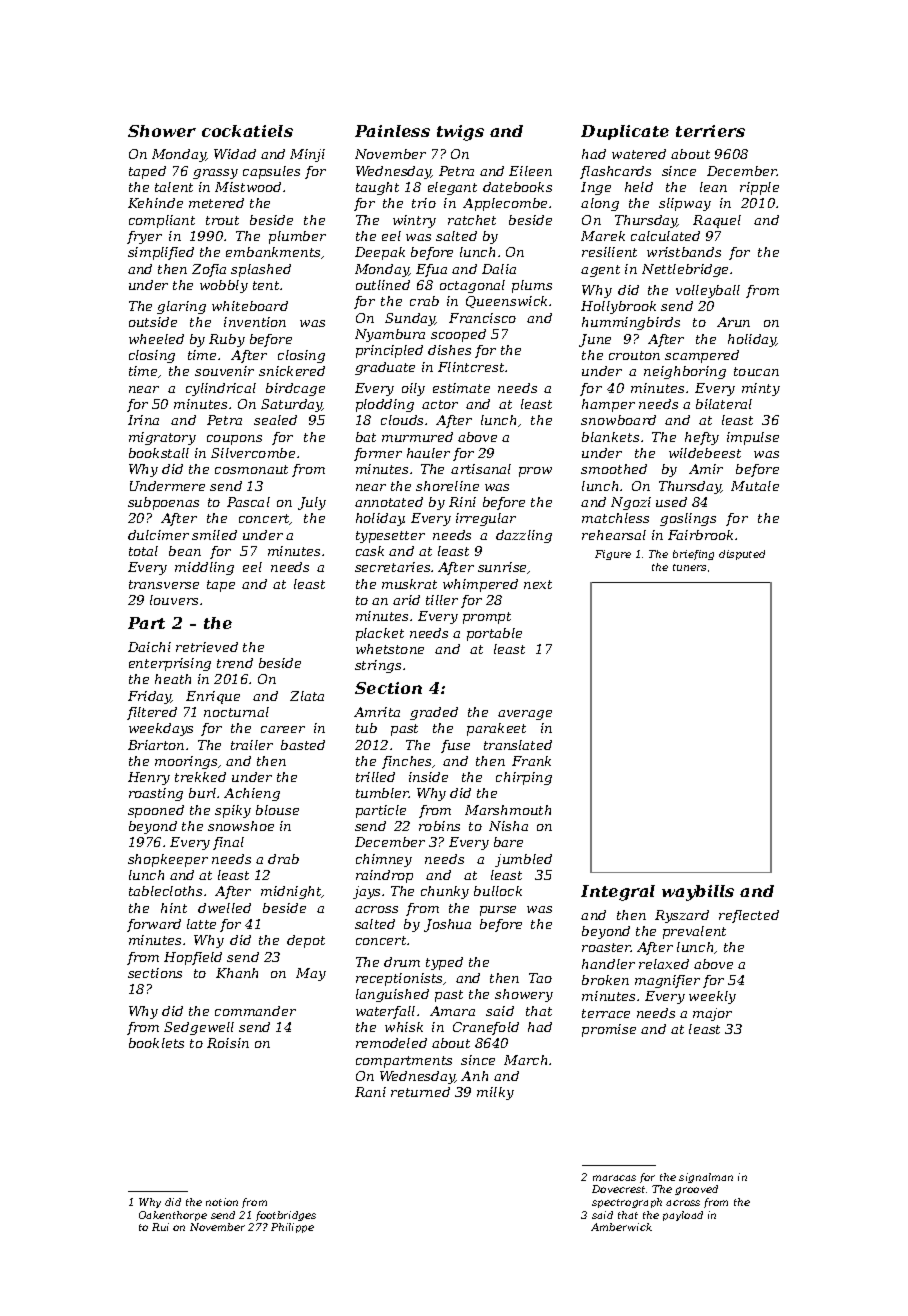 The width and height of the screenshot is (908, 1316). I want to click on Cranefold, so click(486, 1028).
